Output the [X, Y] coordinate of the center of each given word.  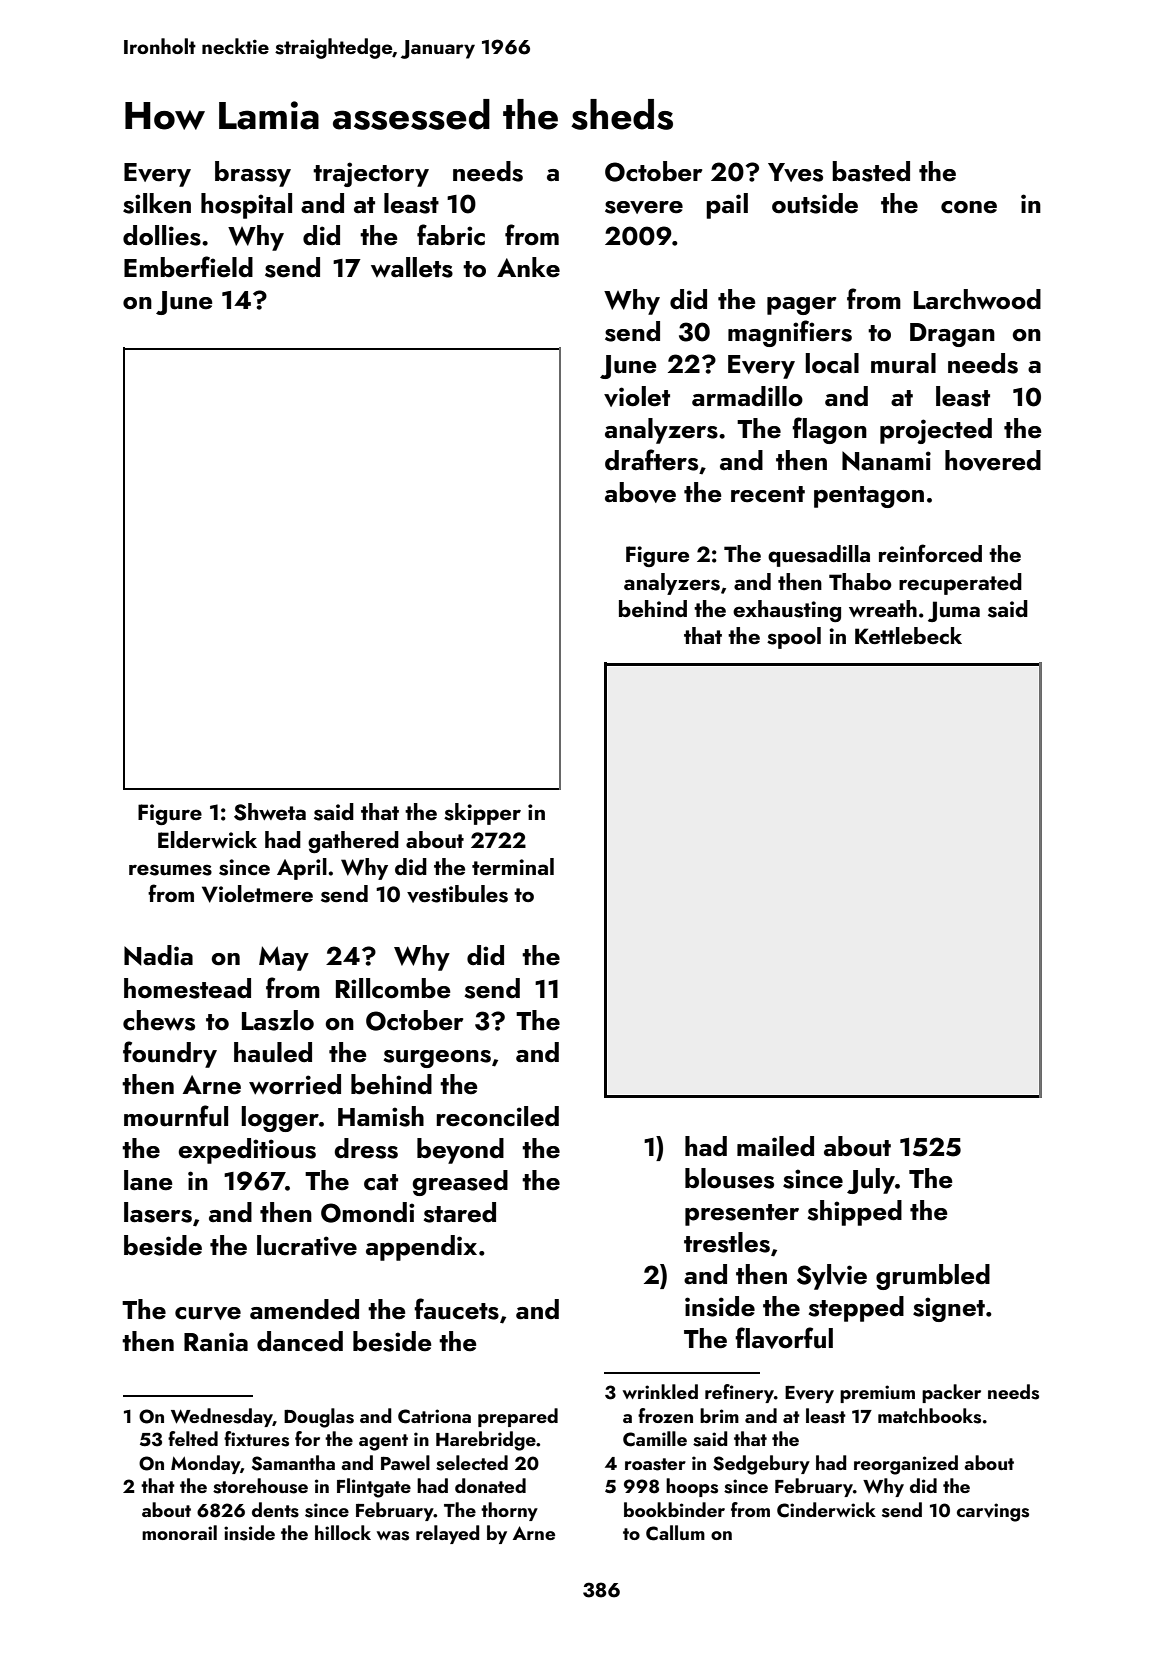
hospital [246, 206]
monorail [179, 1532]
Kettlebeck [908, 635]
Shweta [270, 812]
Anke [528, 267]
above [640, 492]
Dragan [952, 335]
